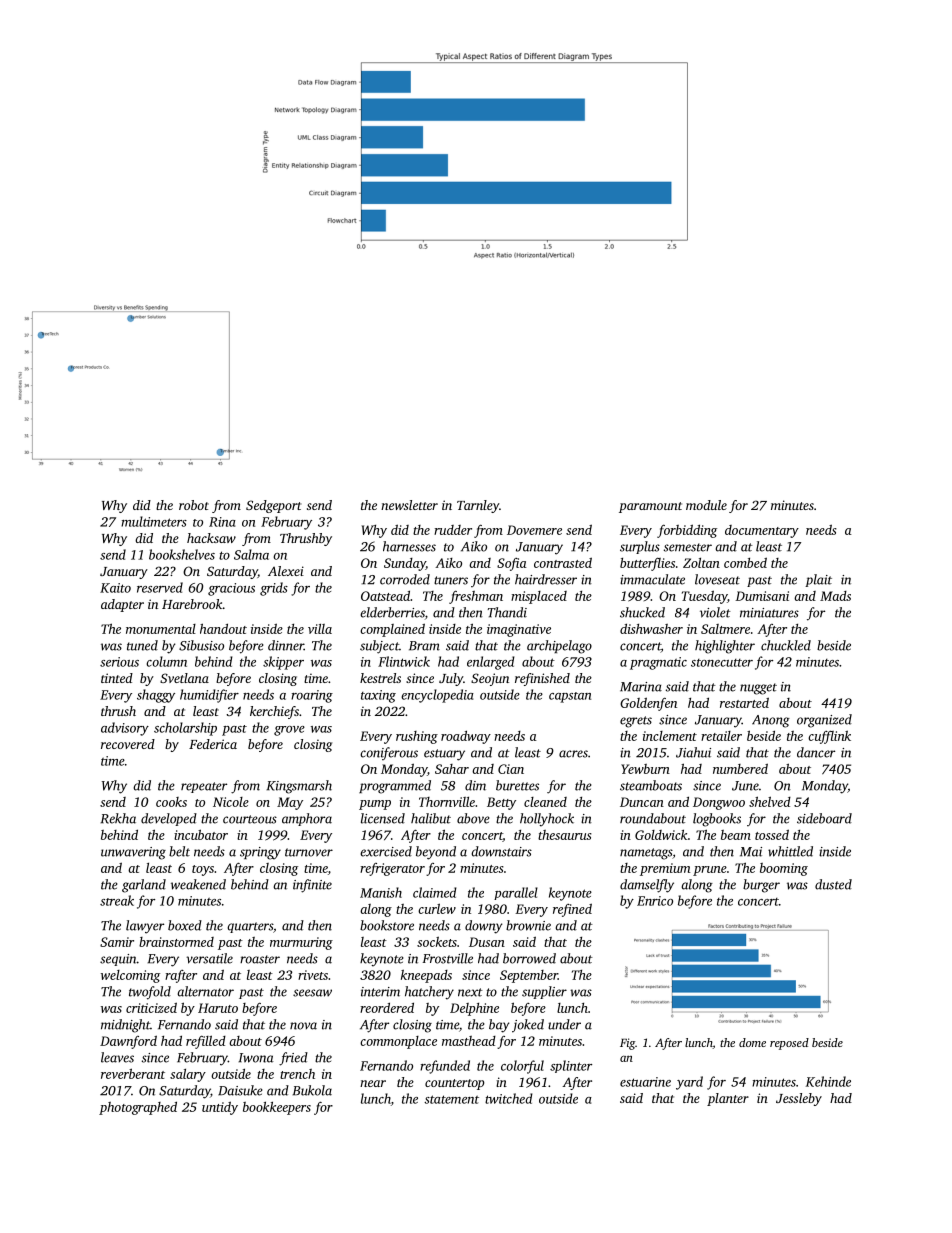 The width and height of the screenshot is (952, 1233). Describe the element at coordinates (509, 1098) in the screenshot. I see `twitched` at that location.
